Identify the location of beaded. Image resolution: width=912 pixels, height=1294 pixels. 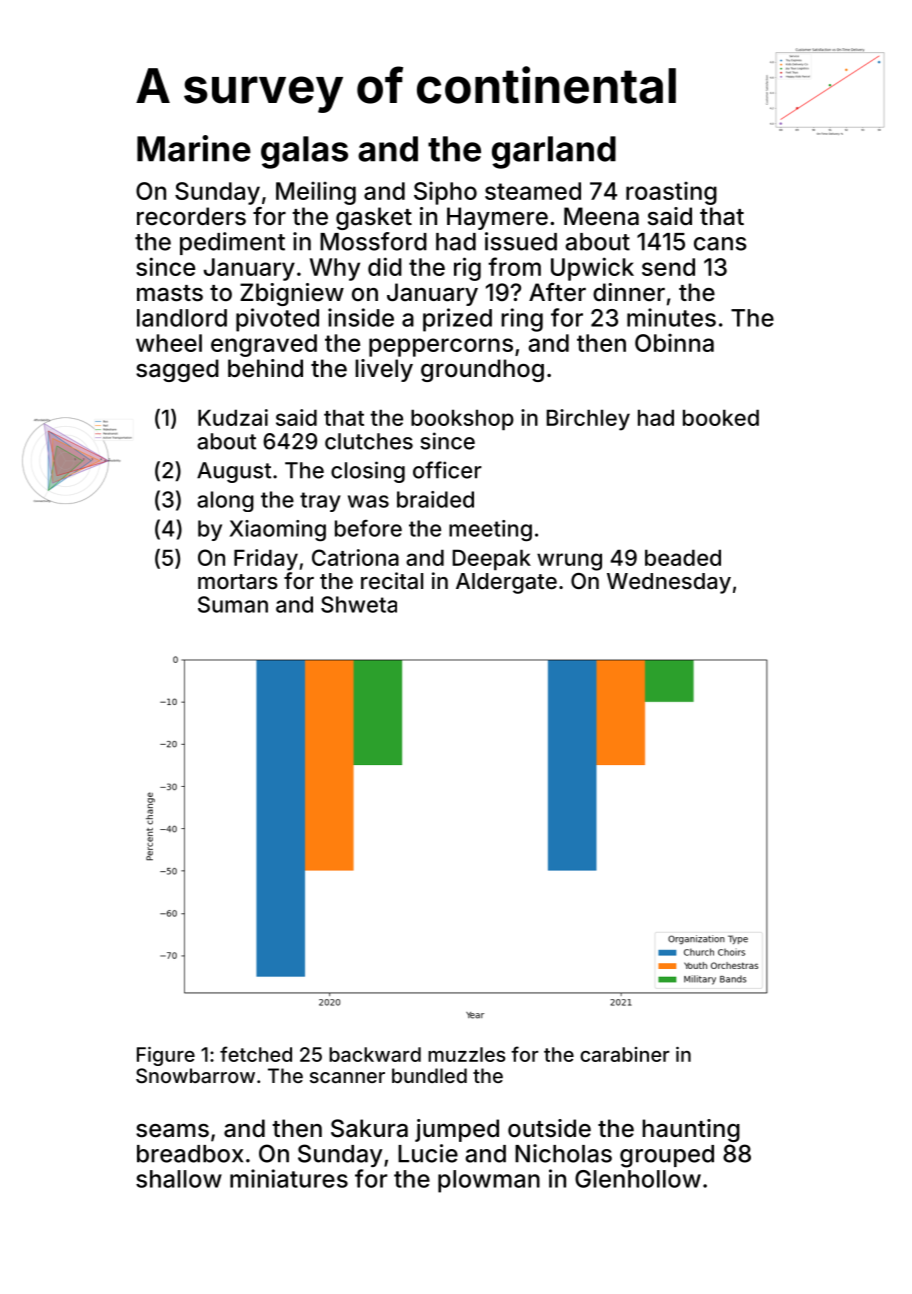
(683, 557).
